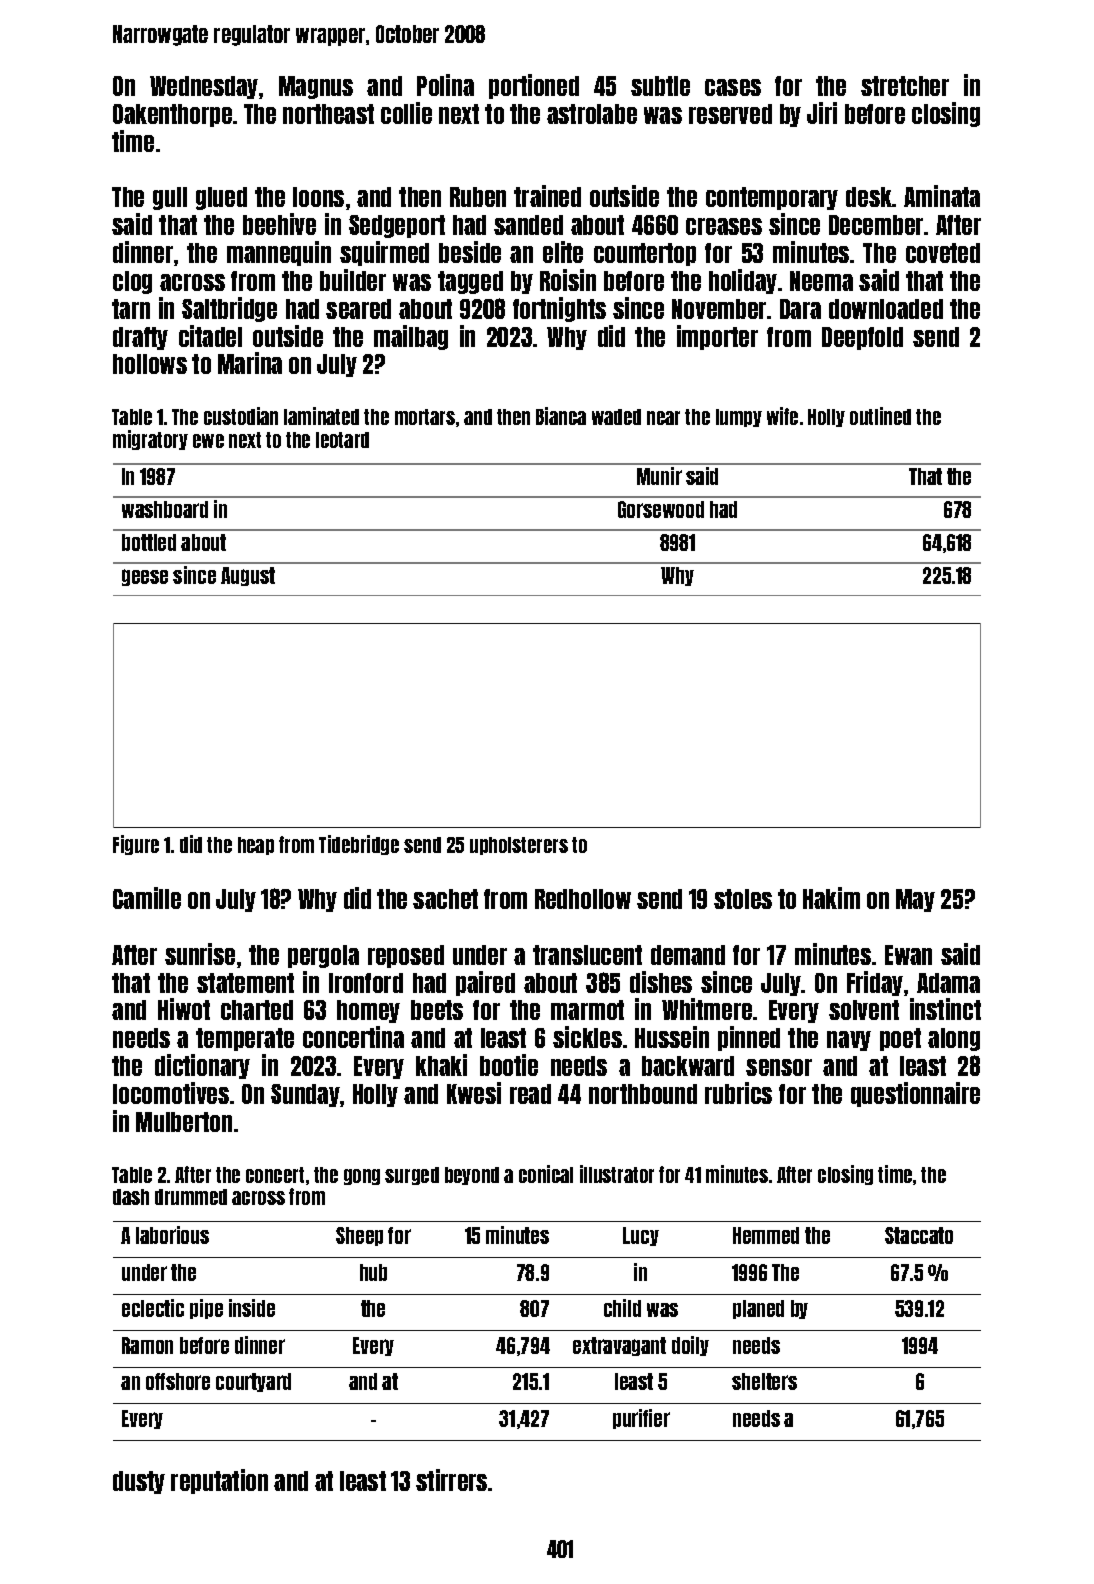 The height and width of the screenshot is (1584, 1094). I want to click on Wednesday, so click(204, 87).
